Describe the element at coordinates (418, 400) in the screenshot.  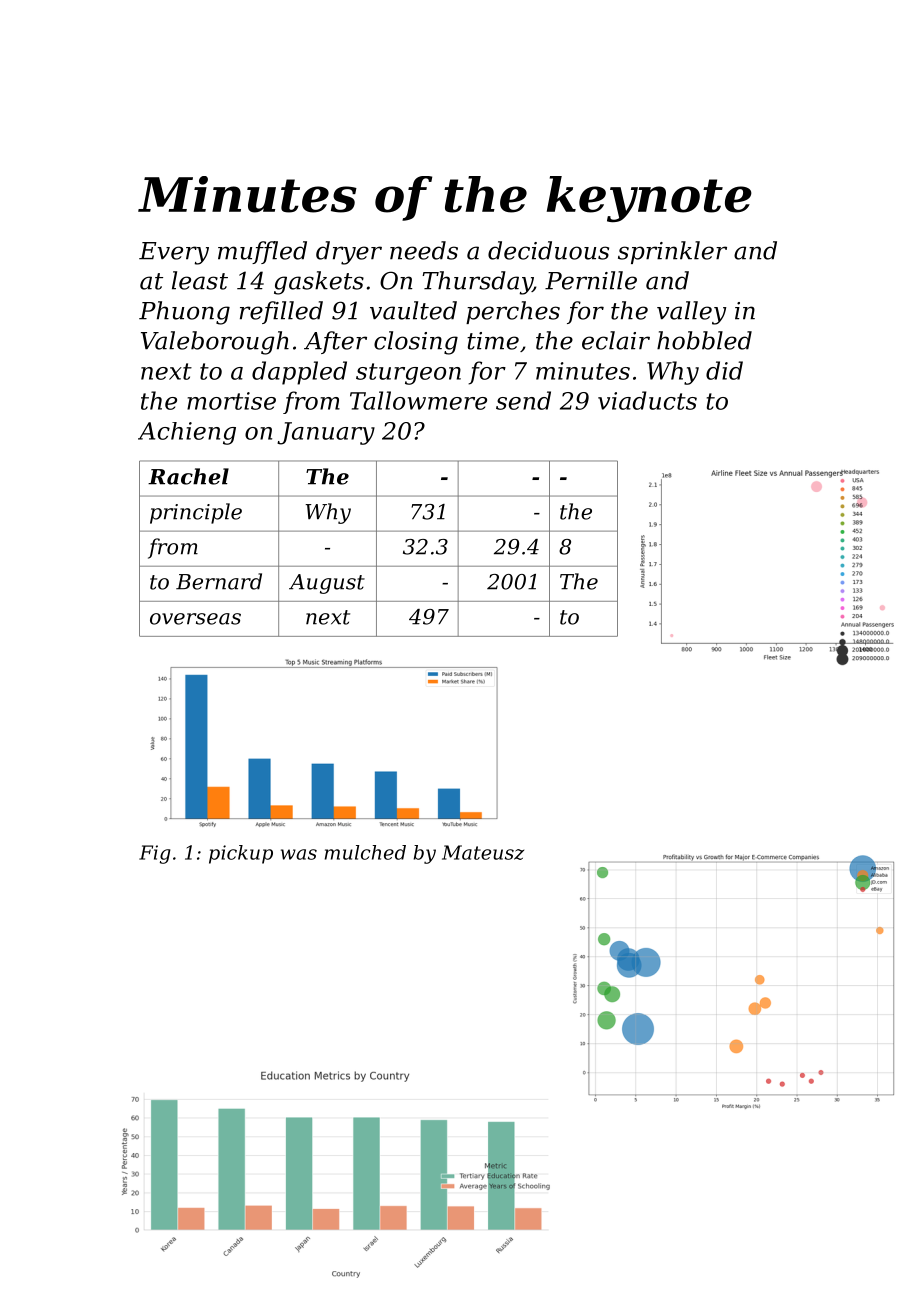
I see `Tallowmere` at that location.
